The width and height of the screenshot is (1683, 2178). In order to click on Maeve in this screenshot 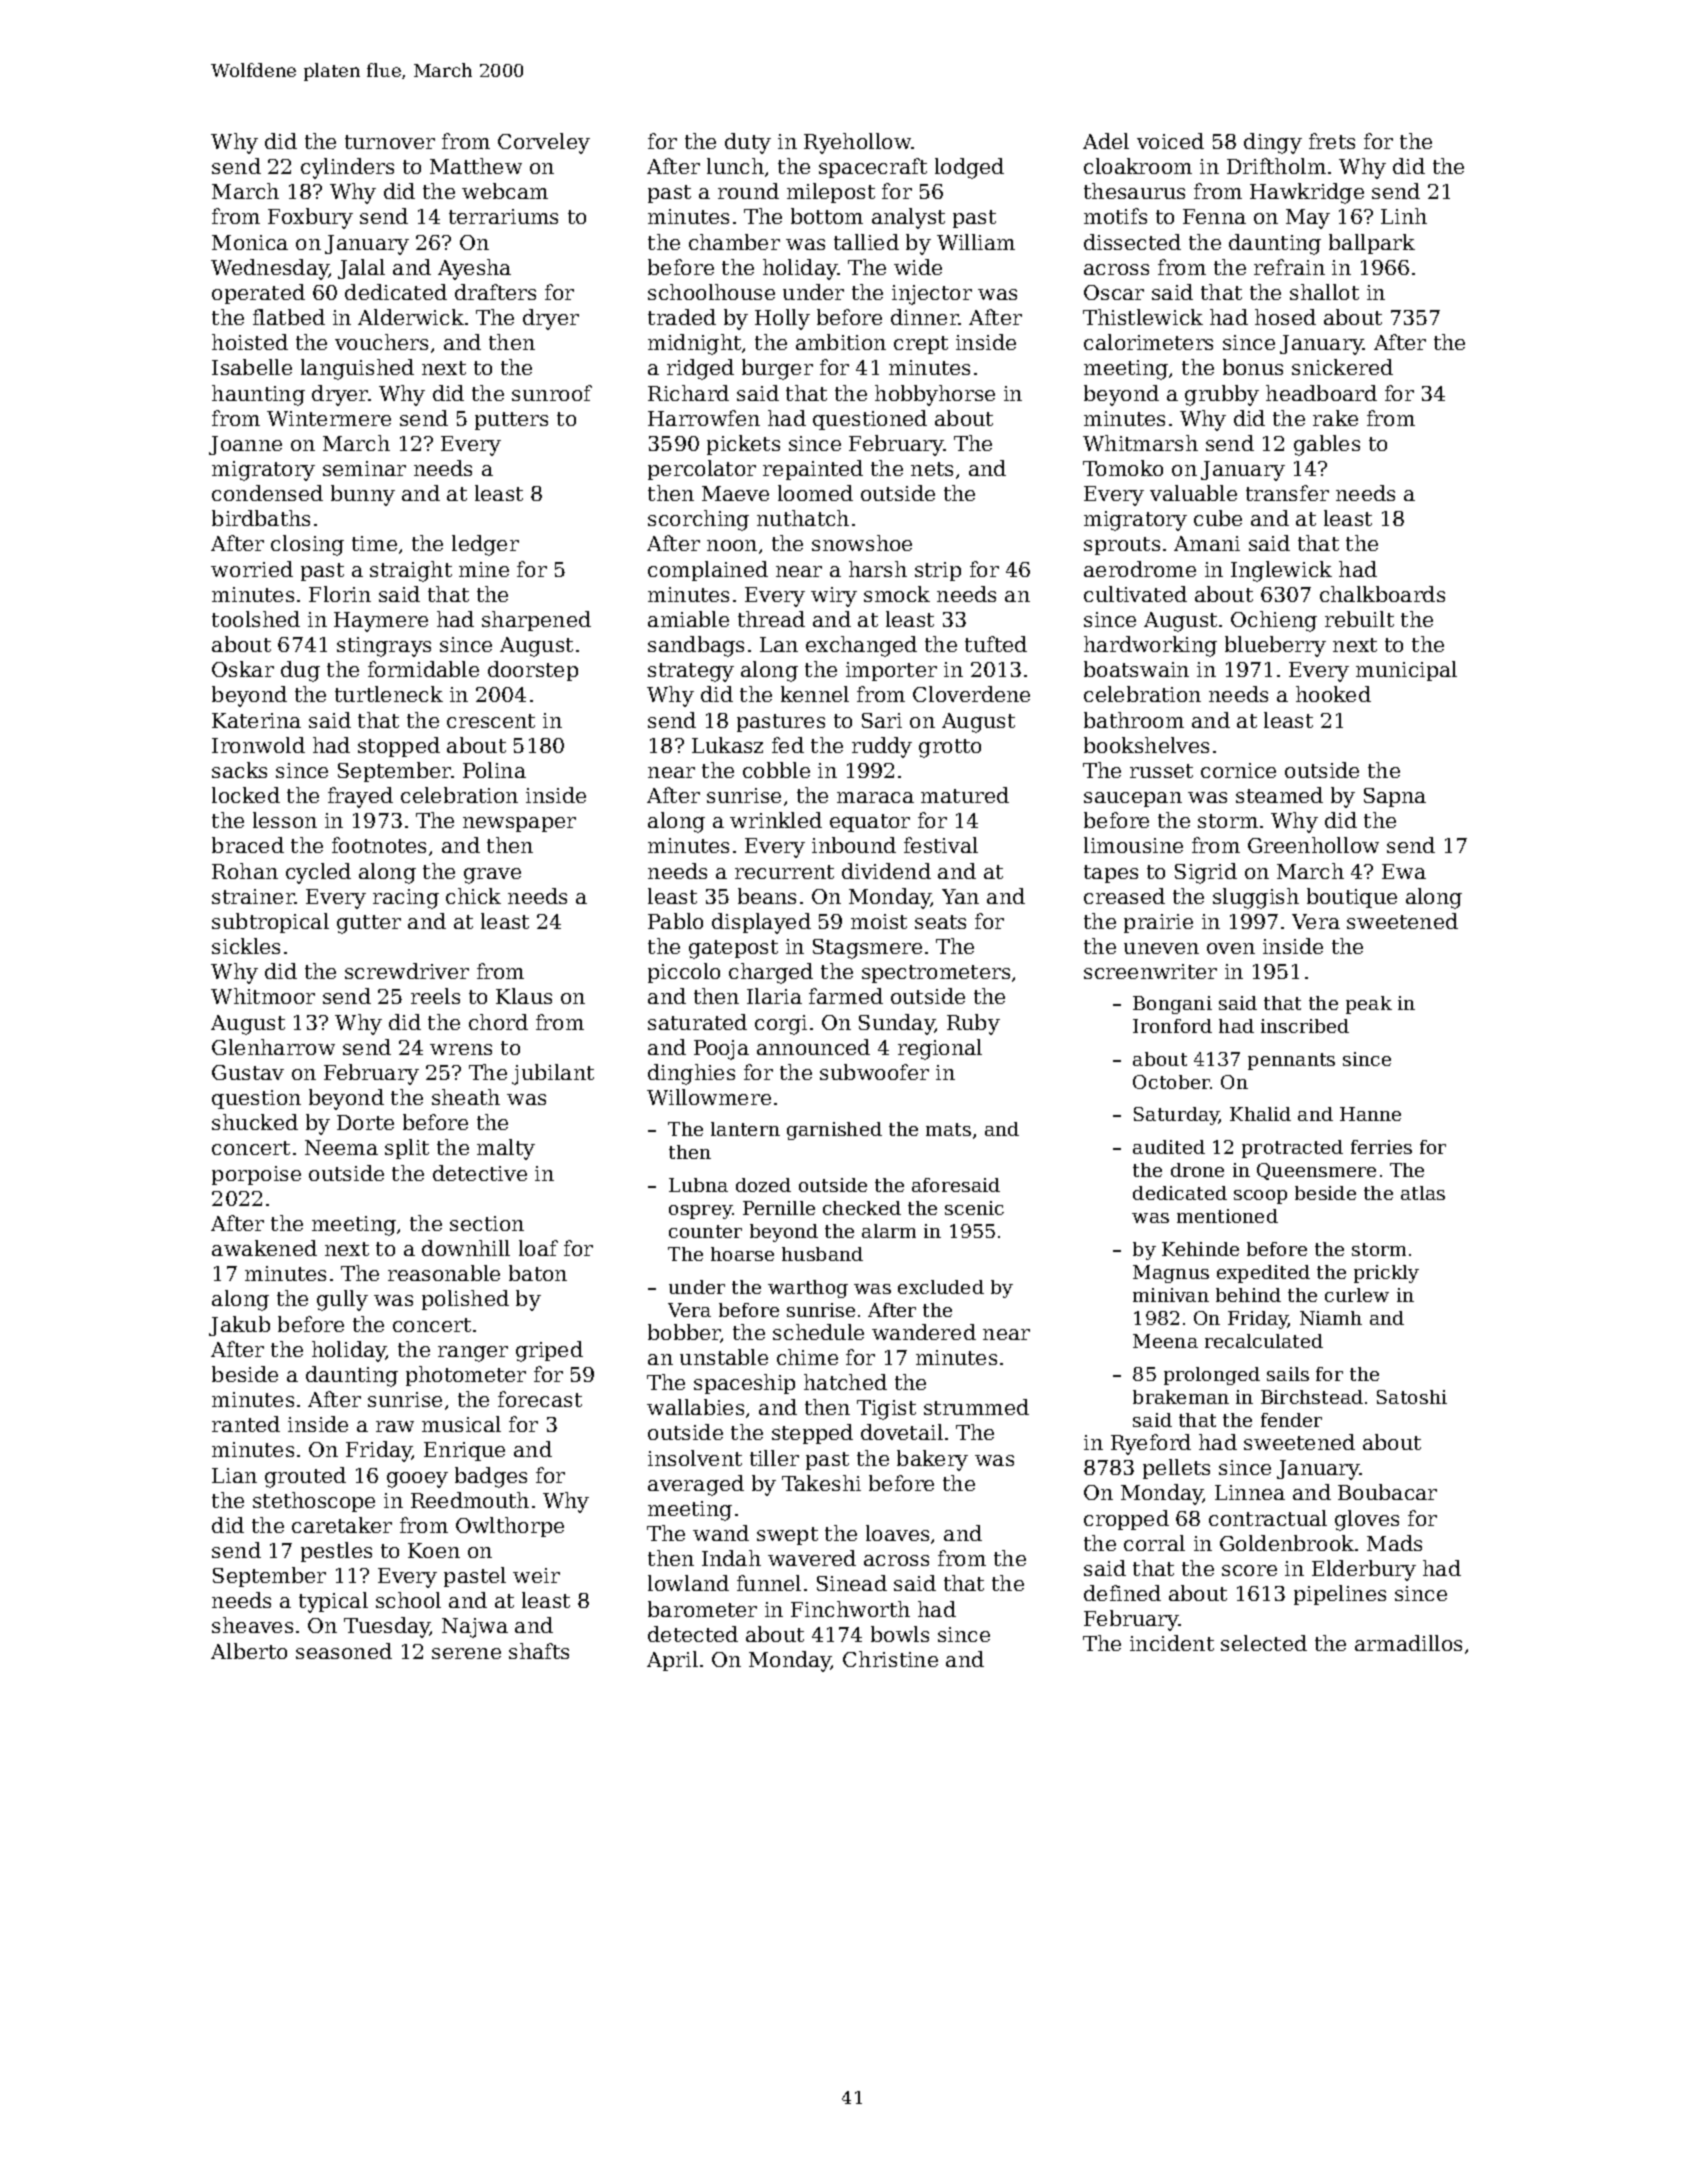, I will do `click(735, 493)`.
